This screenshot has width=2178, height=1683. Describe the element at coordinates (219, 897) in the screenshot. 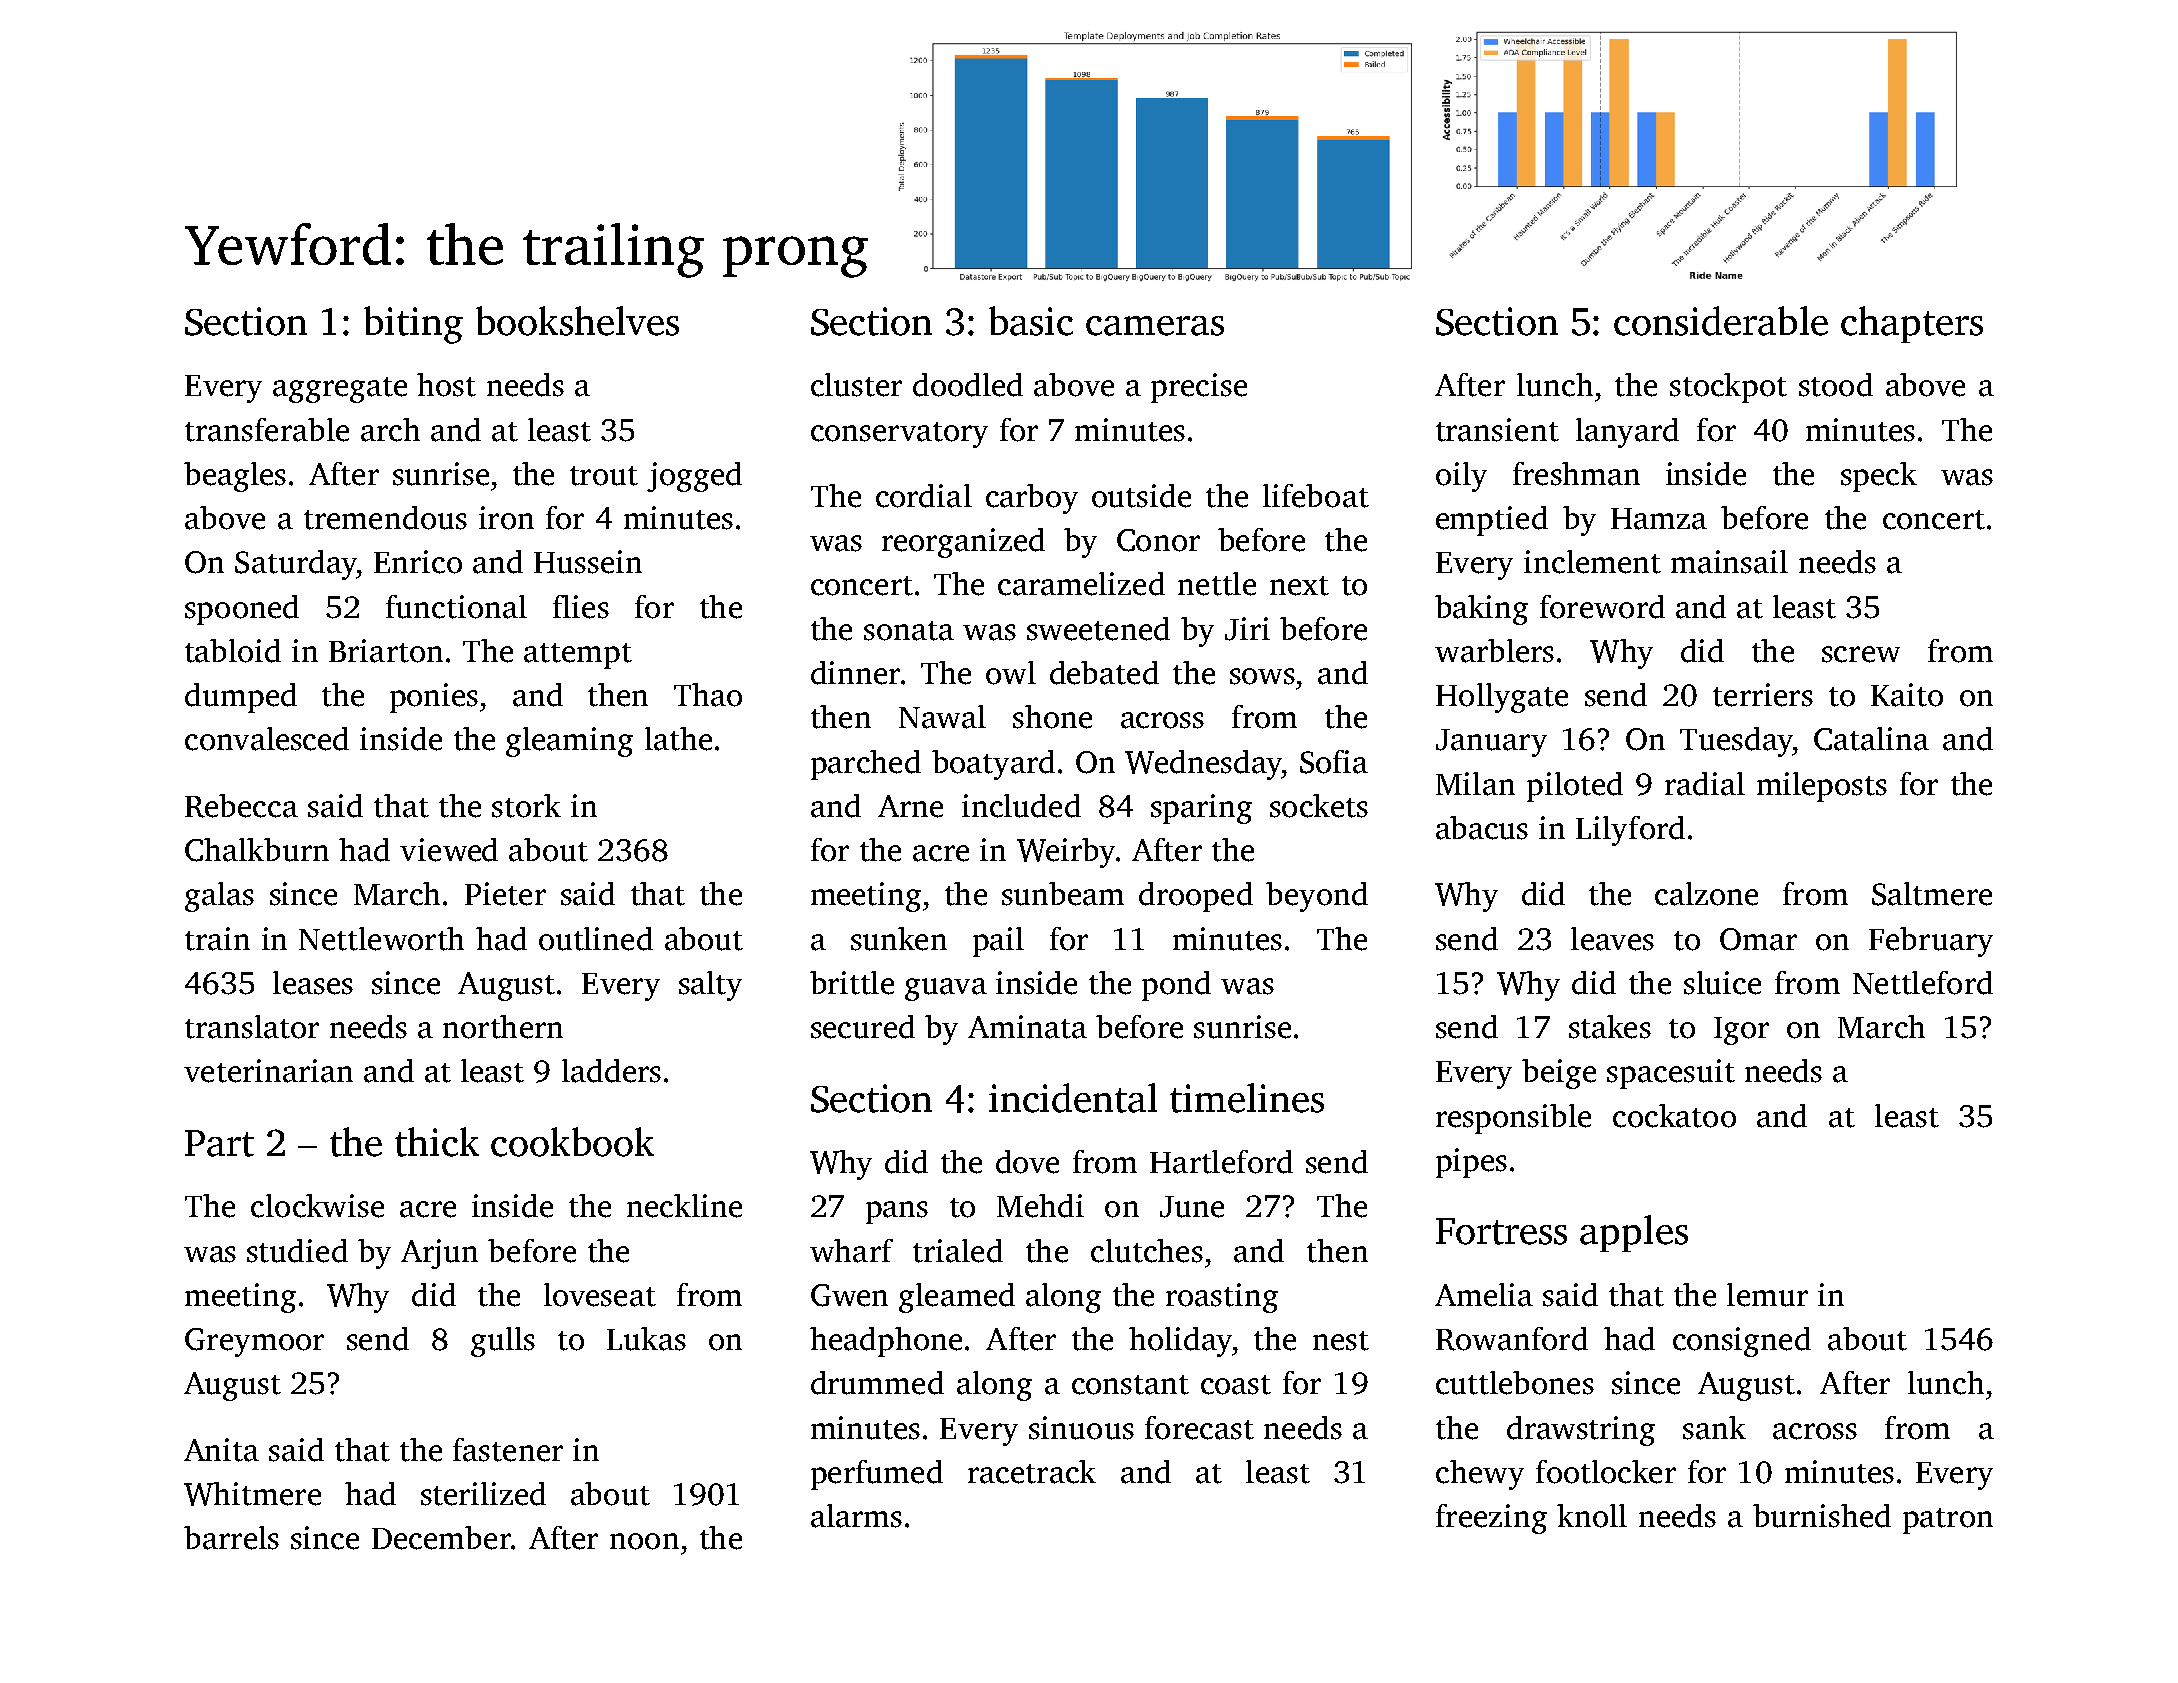

I see `galas` at that location.
